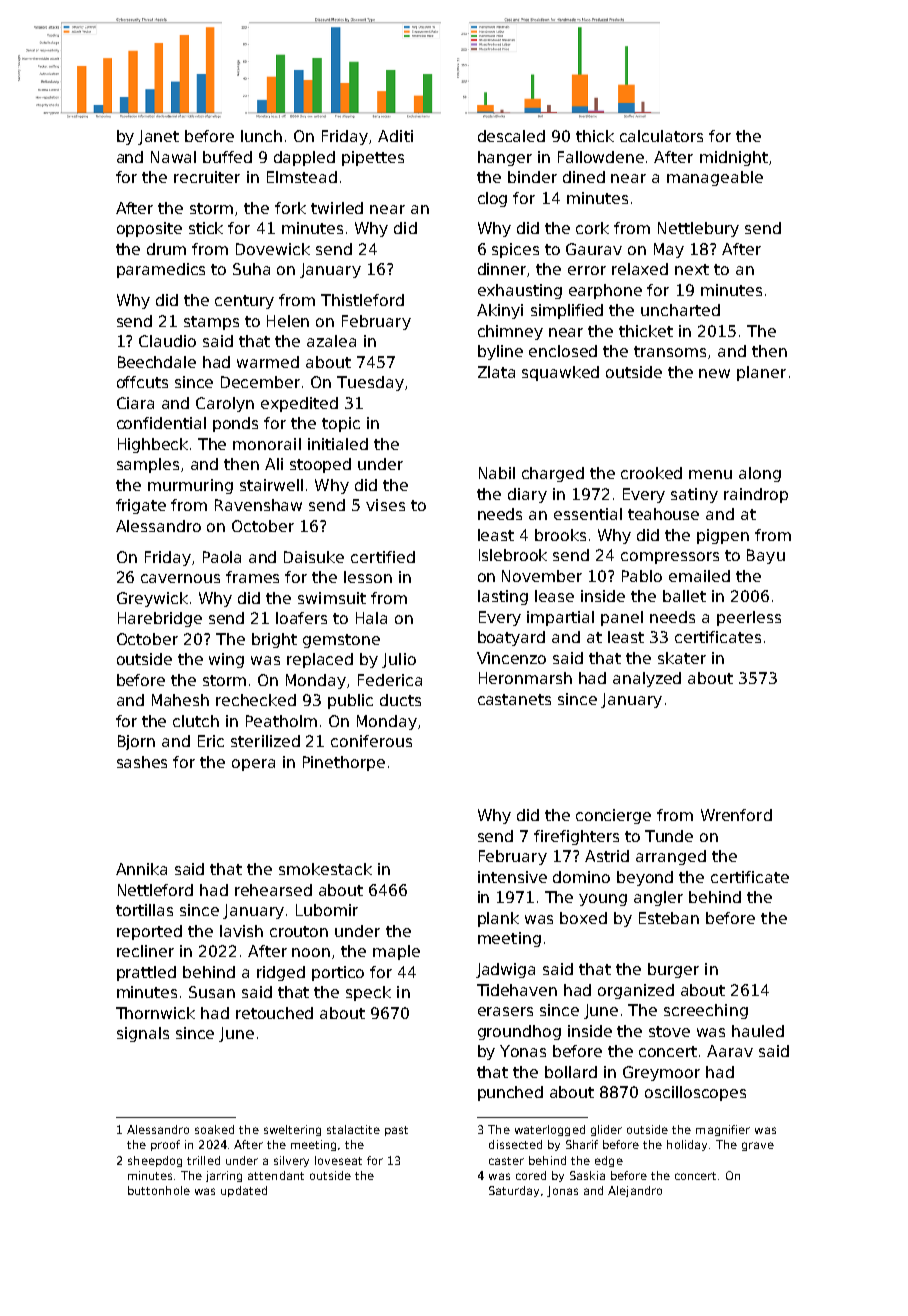  Describe the element at coordinates (273, 890) in the image. I see `rehearsed` at that location.
